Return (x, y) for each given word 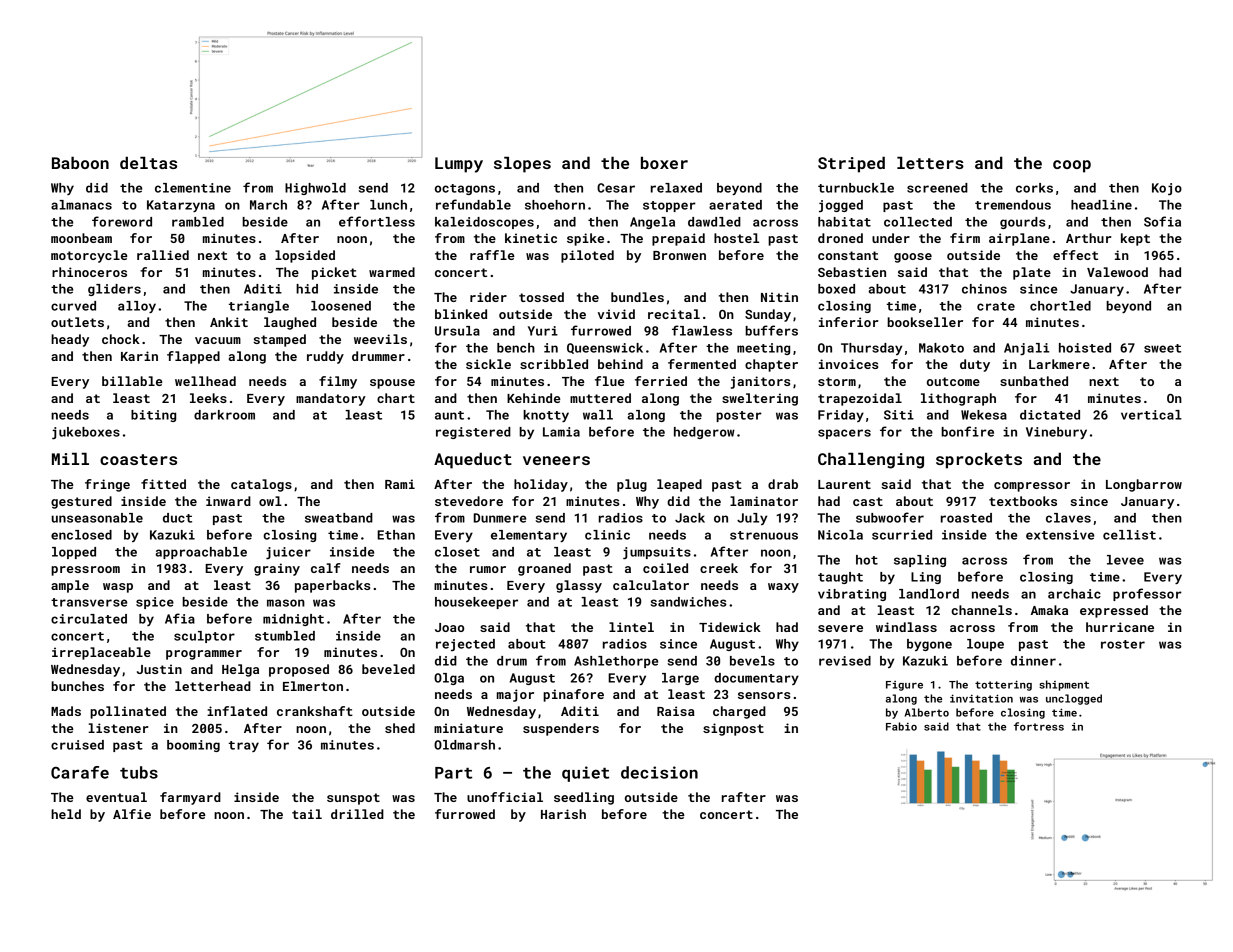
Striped (851, 165)
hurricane (1120, 627)
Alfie (132, 814)
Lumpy (459, 165)
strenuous (764, 535)
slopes (522, 165)
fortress (1039, 726)
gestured (81, 502)
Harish (563, 814)
